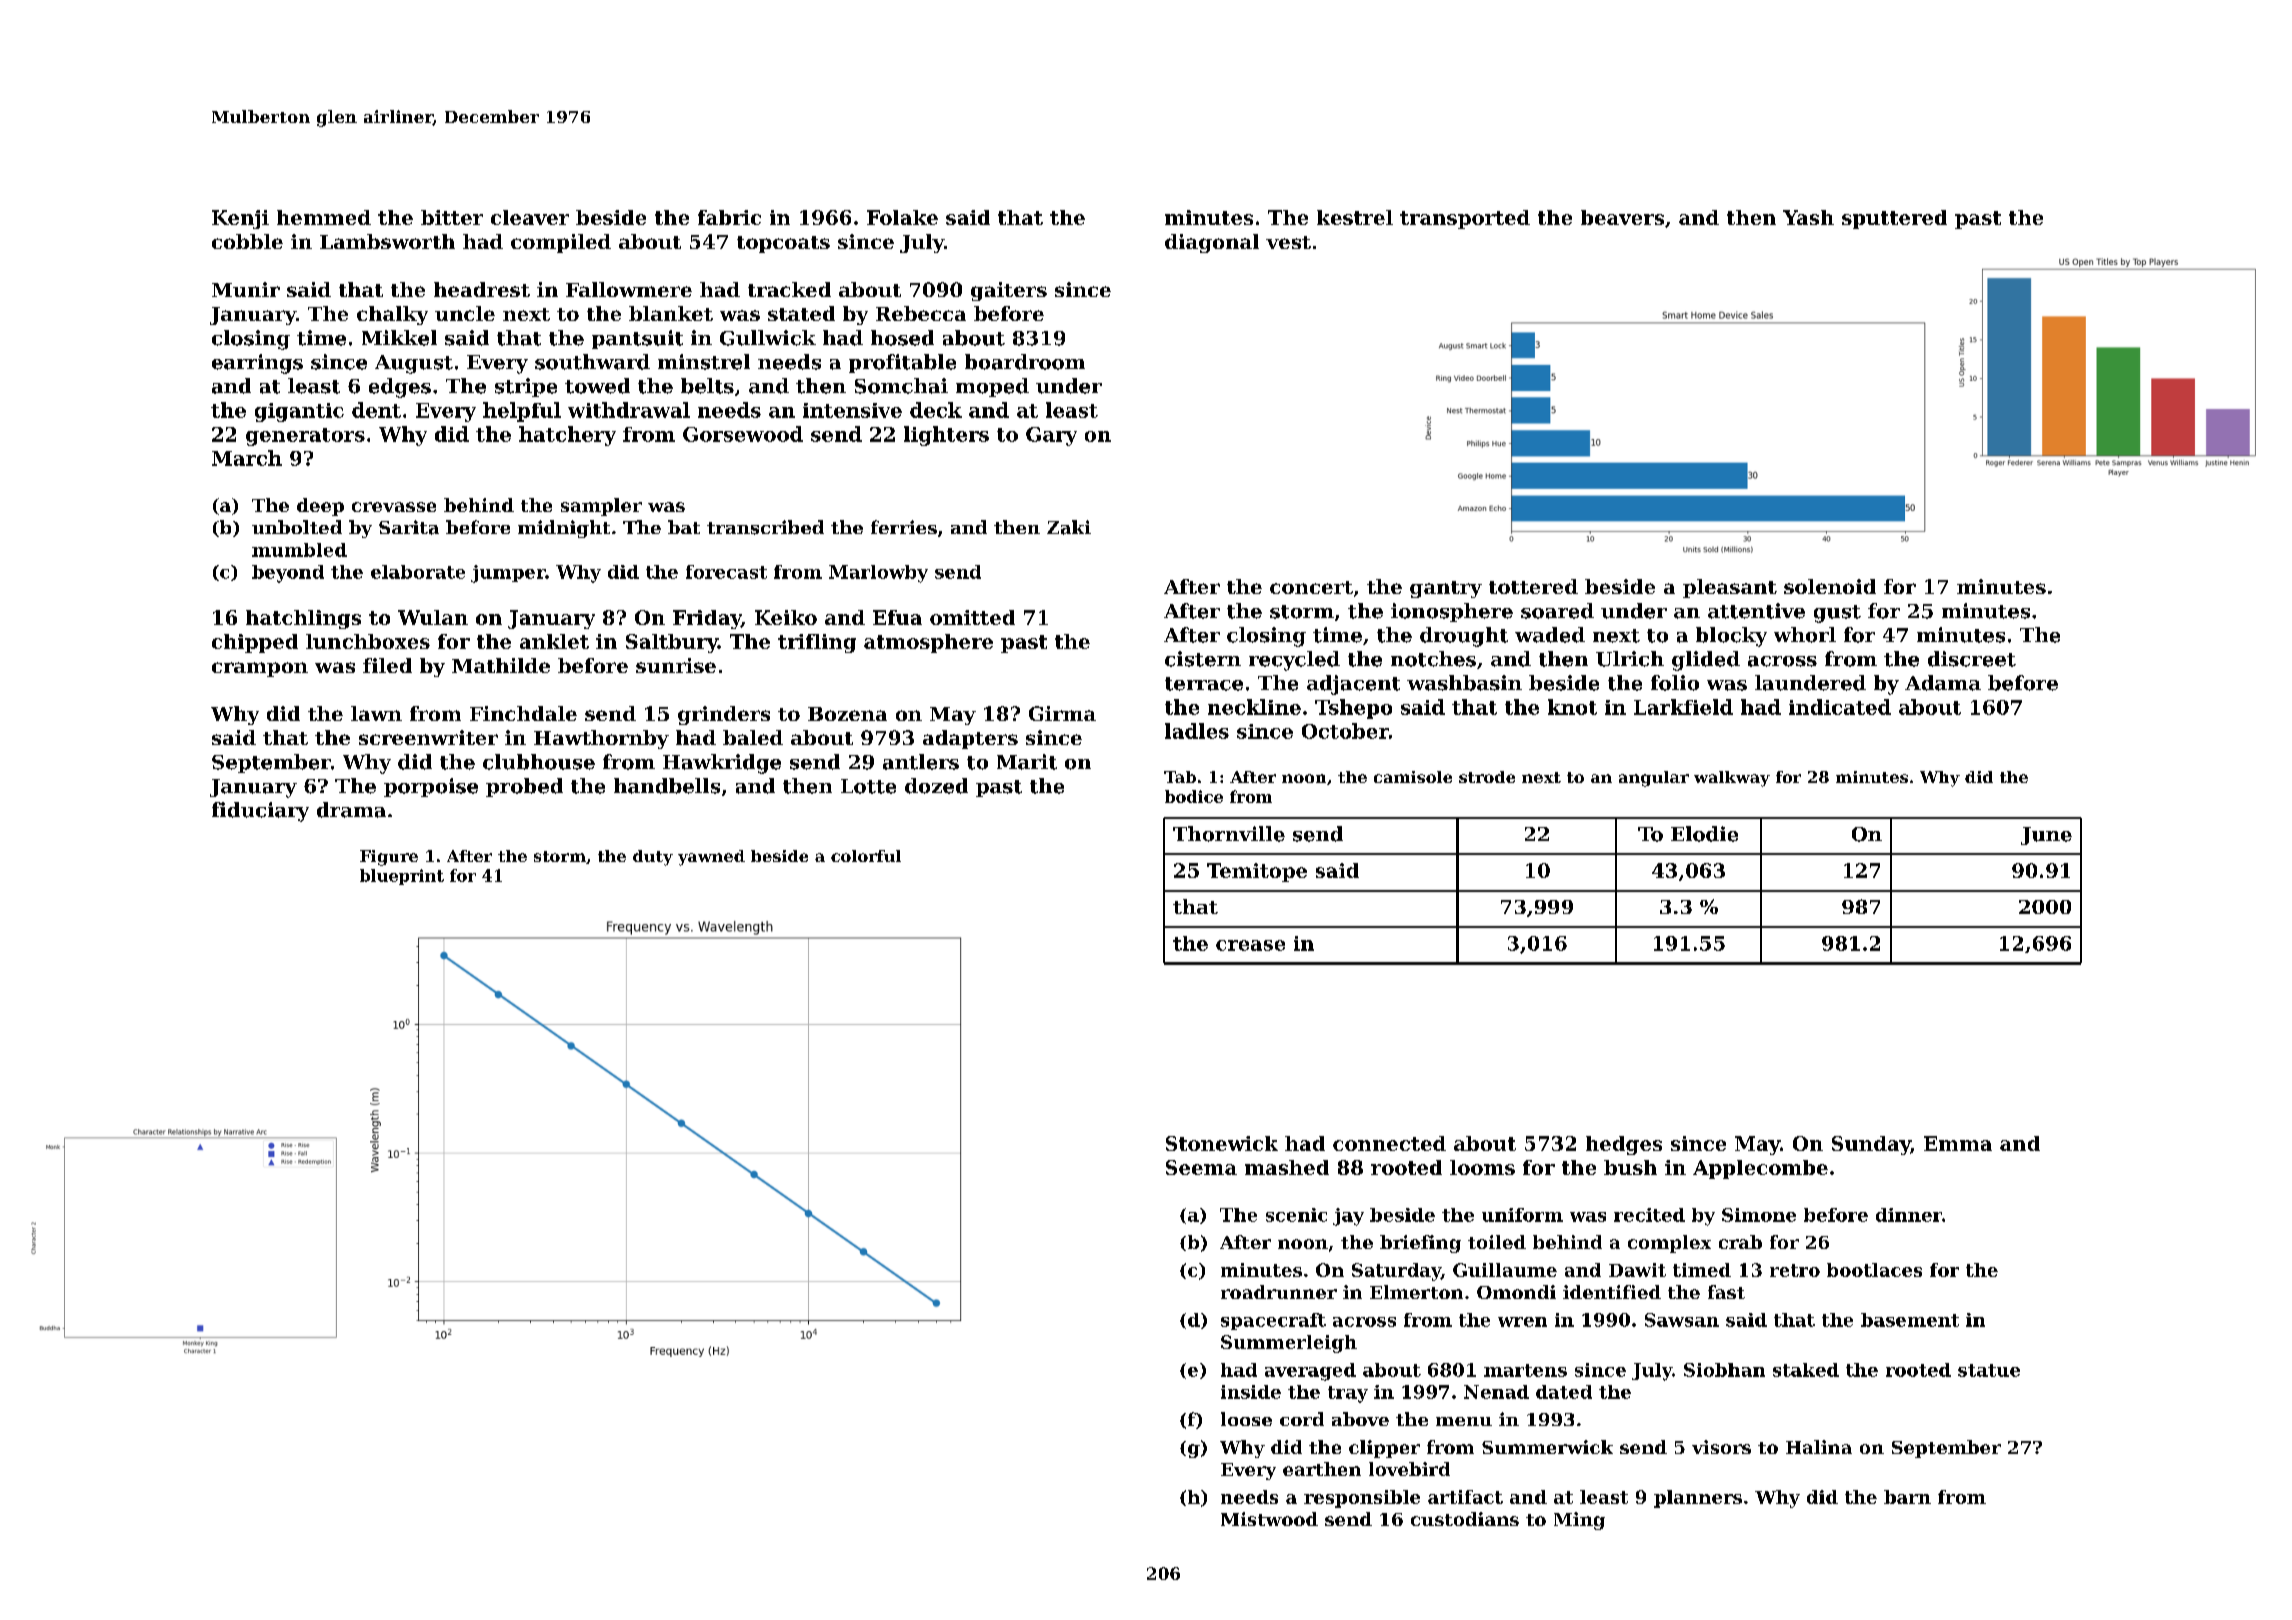 This screenshot has width=2292, height=1620. Describe the element at coordinates (1273, 1321) in the screenshot. I see `spacecraft` at that location.
